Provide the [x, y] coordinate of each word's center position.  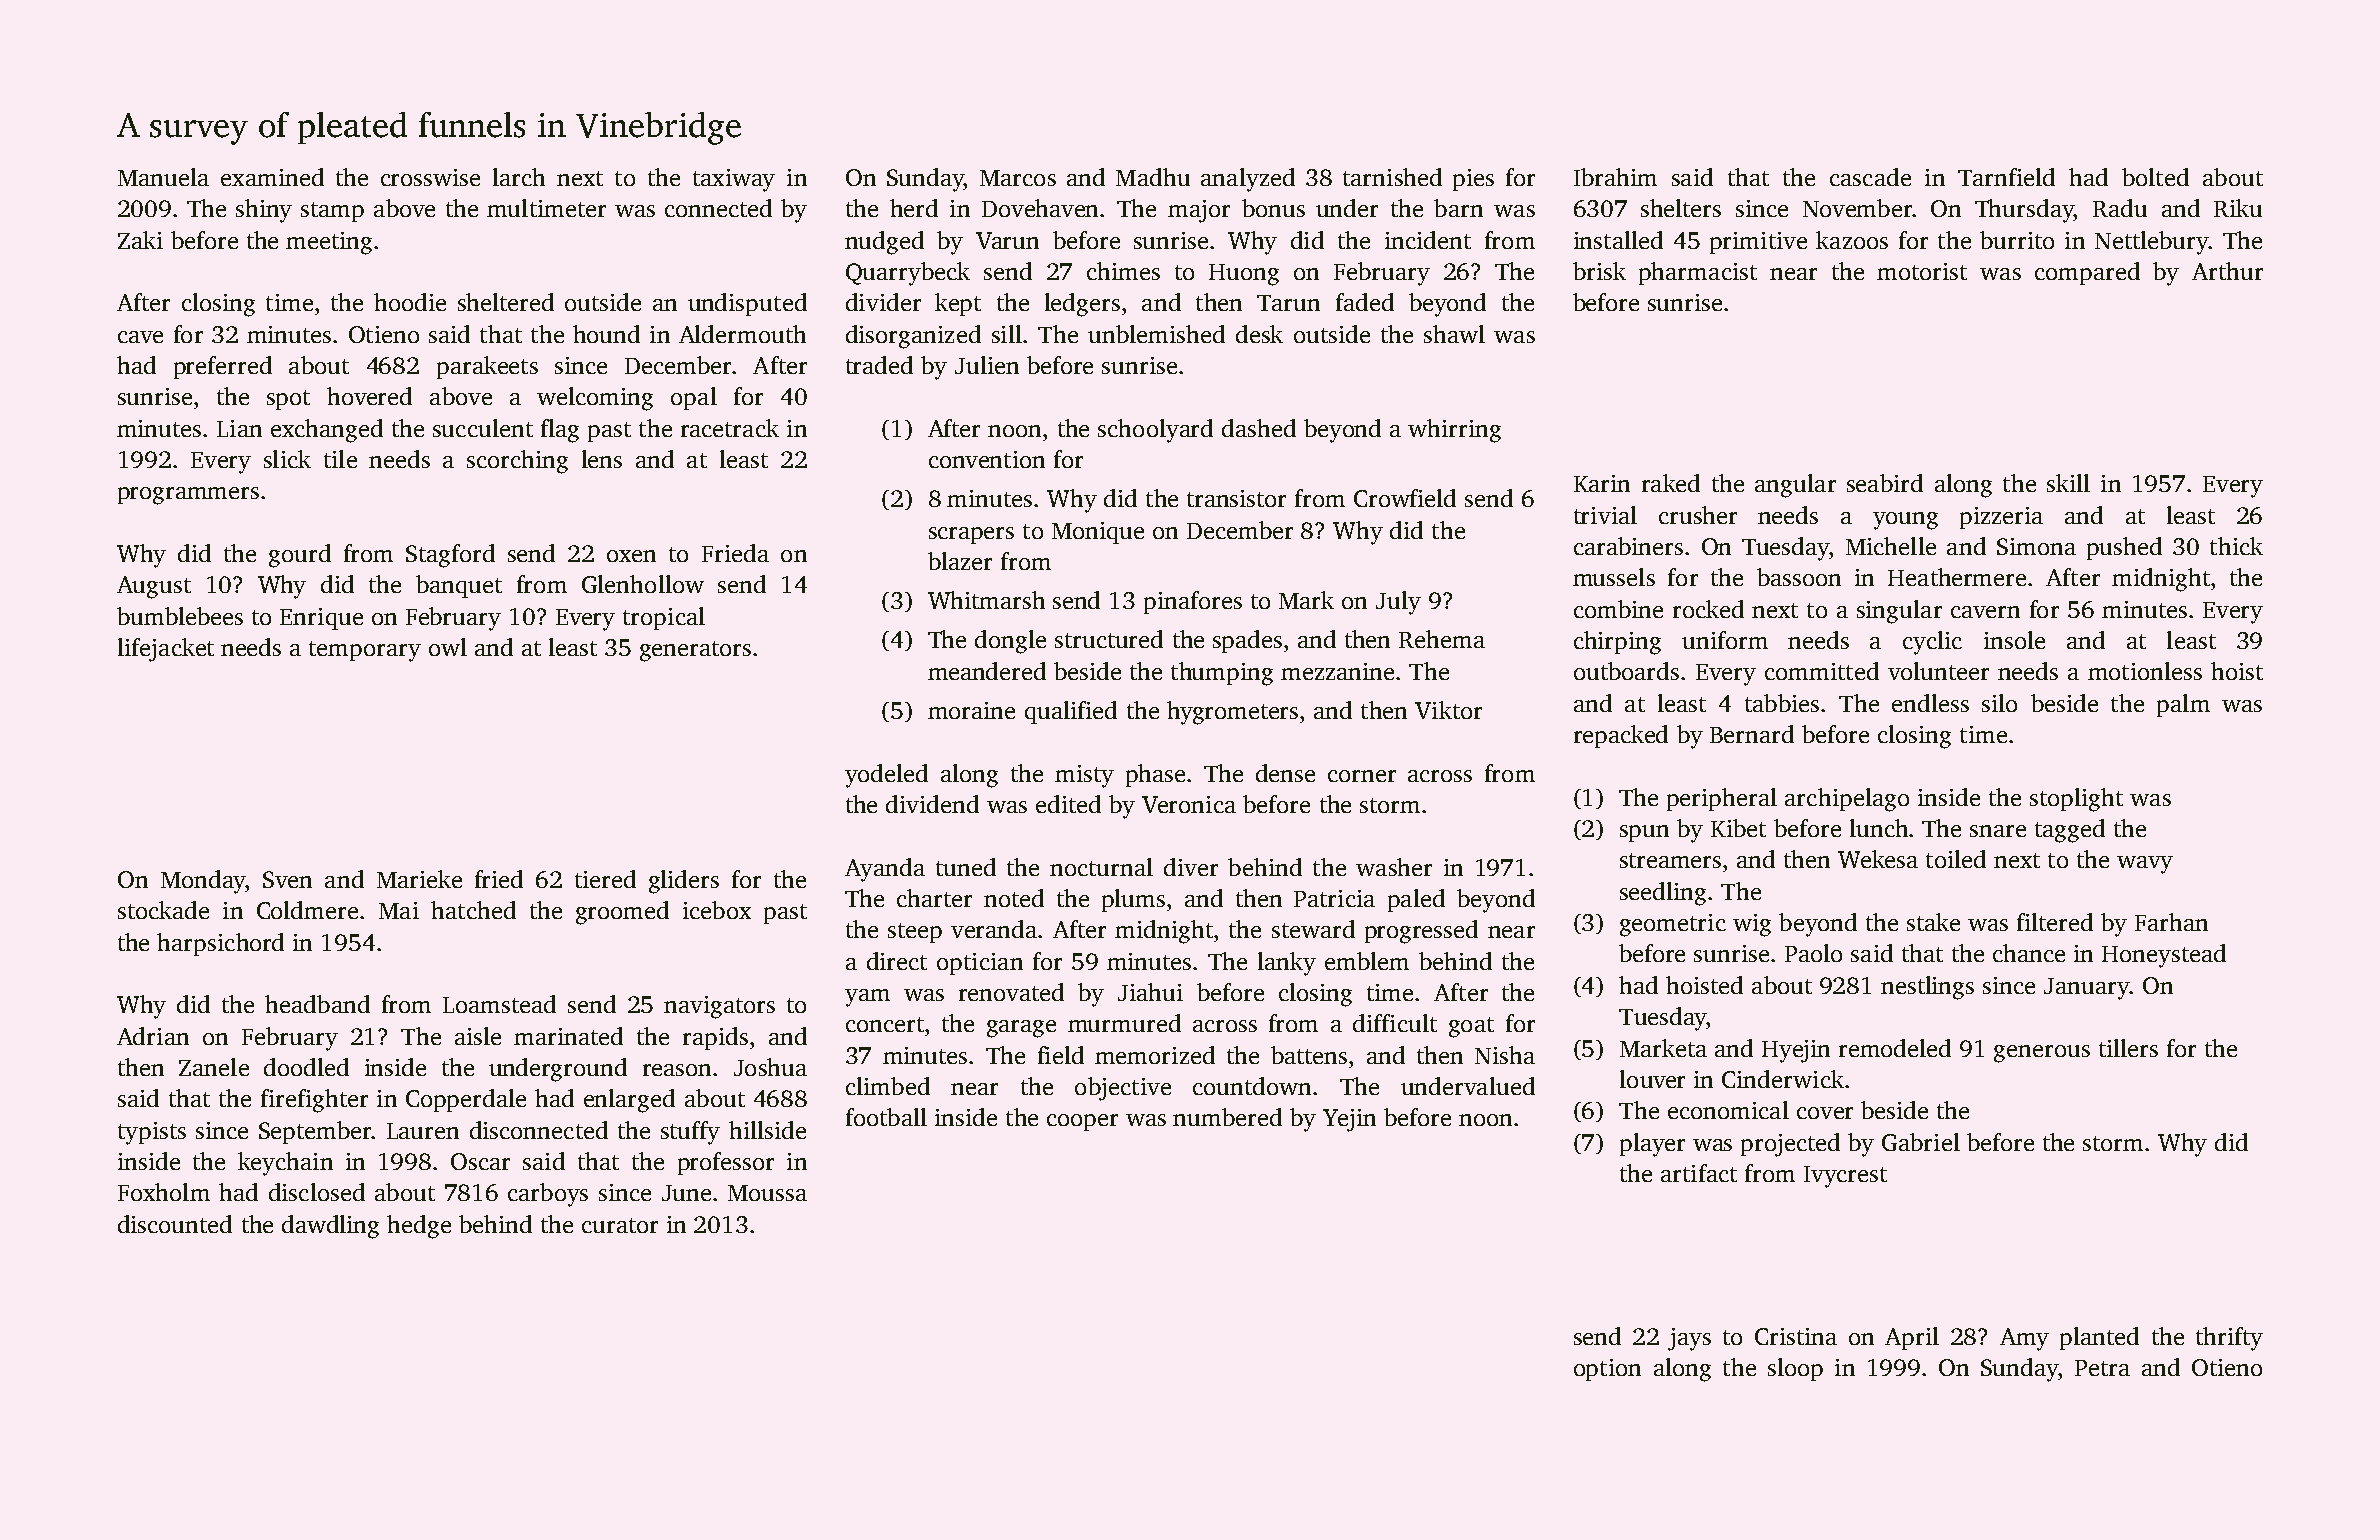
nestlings [1927, 988]
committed [1822, 671]
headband [317, 1004]
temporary [365, 651]
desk [1259, 334]
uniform [1725, 640]
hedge [419, 1227]
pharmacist [1698, 273]
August [154, 587]
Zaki [140, 240]
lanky [1287, 964]
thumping [1222, 674]
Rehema [1442, 639]
